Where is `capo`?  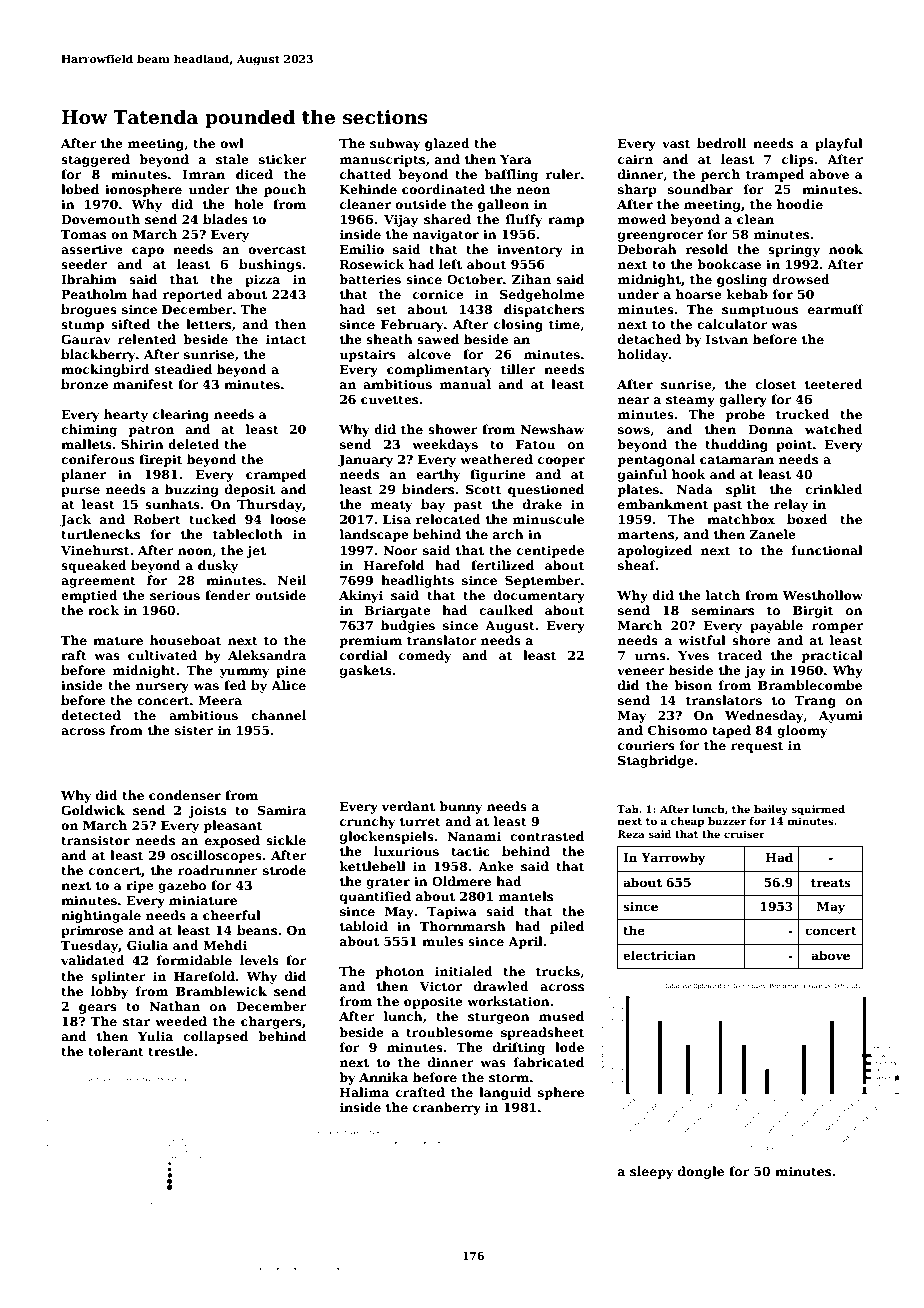 capo is located at coordinates (148, 252).
